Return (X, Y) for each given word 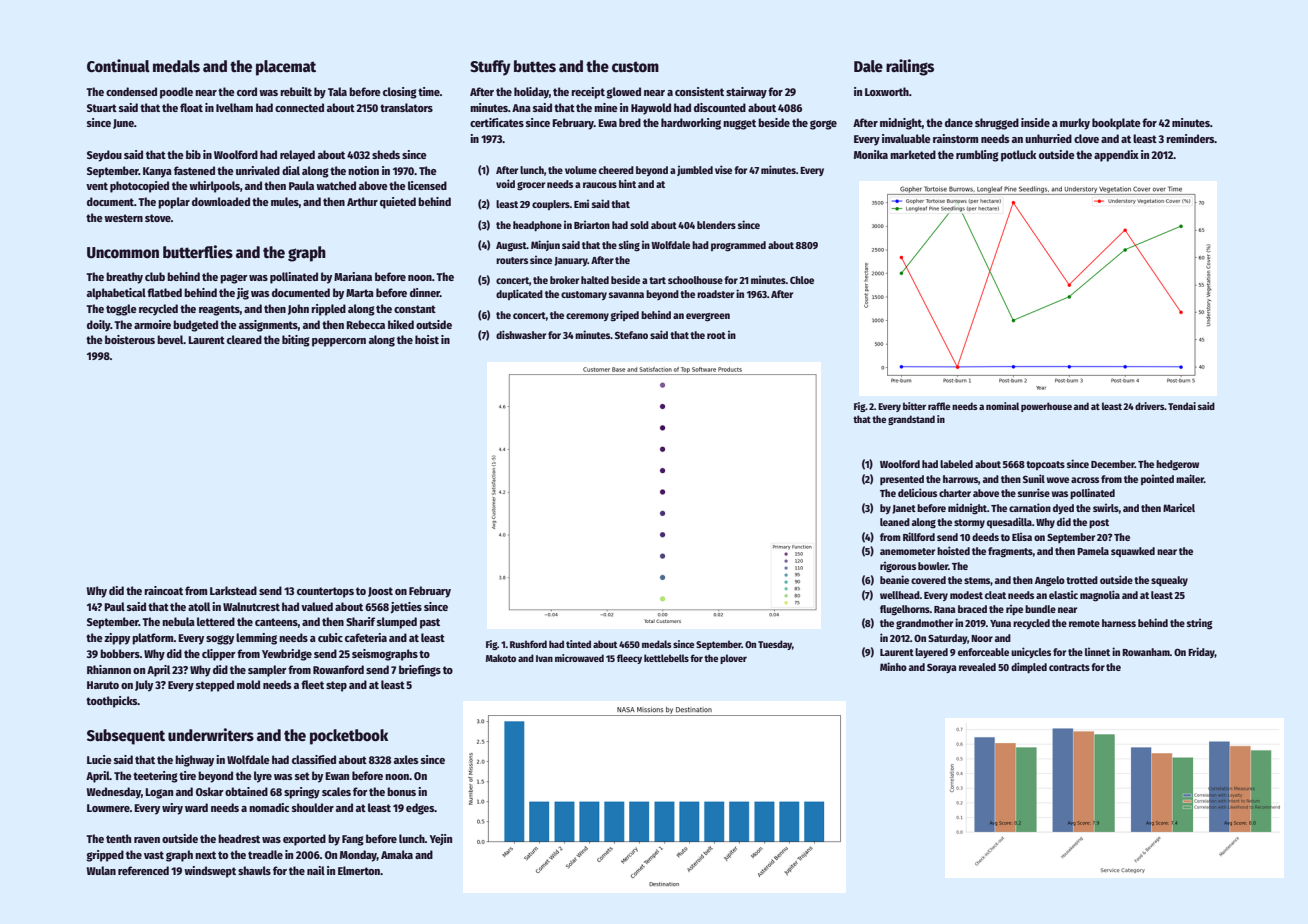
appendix (1116, 156)
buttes (535, 66)
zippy (117, 639)
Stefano (631, 335)
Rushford (528, 644)
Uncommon (123, 253)
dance (959, 122)
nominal (1002, 406)
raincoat (163, 590)
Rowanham (1146, 652)
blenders (716, 225)
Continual (118, 65)
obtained (246, 791)
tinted (578, 644)
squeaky (1169, 581)
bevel (170, 339)
